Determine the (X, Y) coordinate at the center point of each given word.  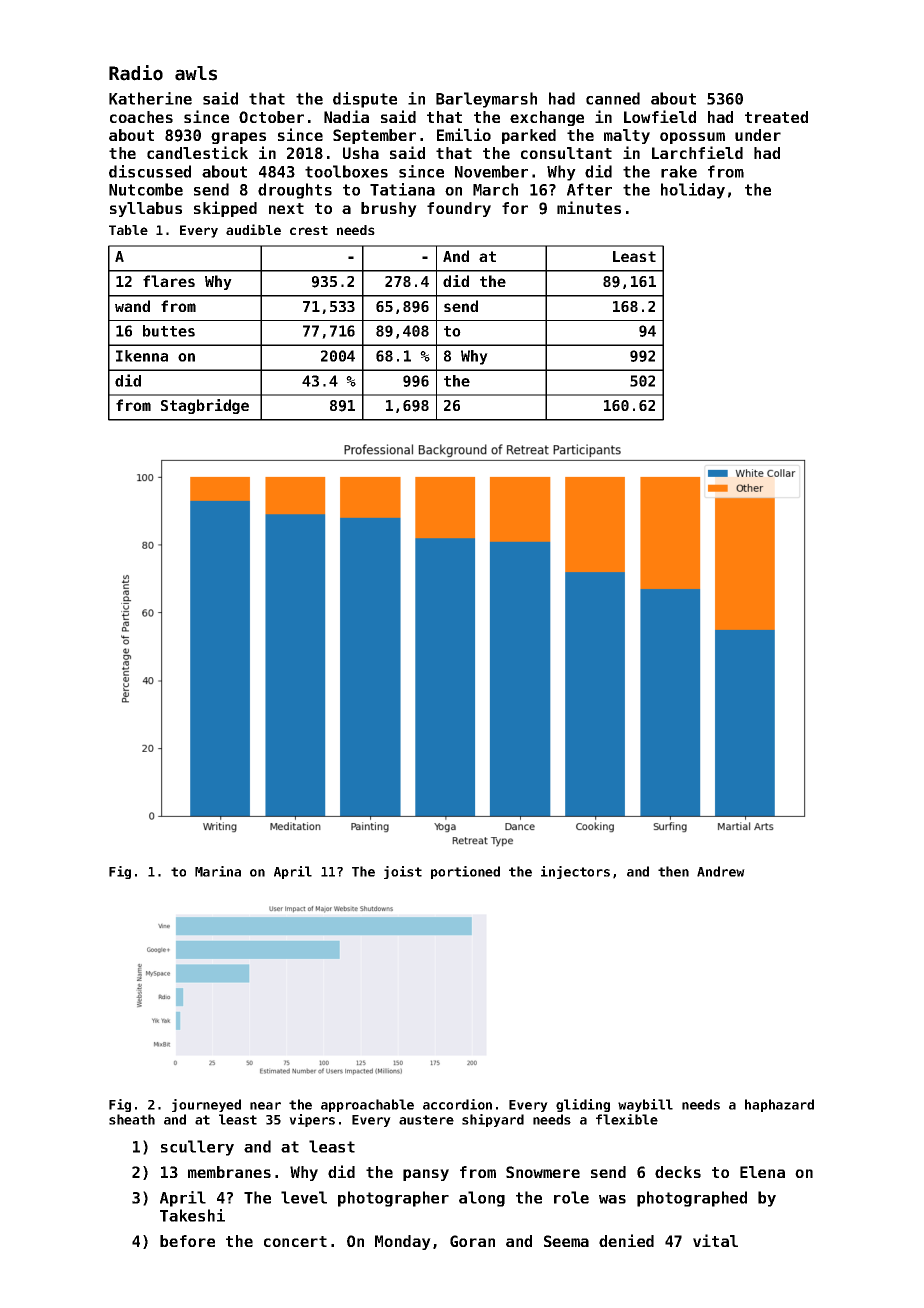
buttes (169, 331)
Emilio (464, 134)
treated (776, 117)
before (187, 1241)
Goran (472, 1241)
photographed (692, 1199)
